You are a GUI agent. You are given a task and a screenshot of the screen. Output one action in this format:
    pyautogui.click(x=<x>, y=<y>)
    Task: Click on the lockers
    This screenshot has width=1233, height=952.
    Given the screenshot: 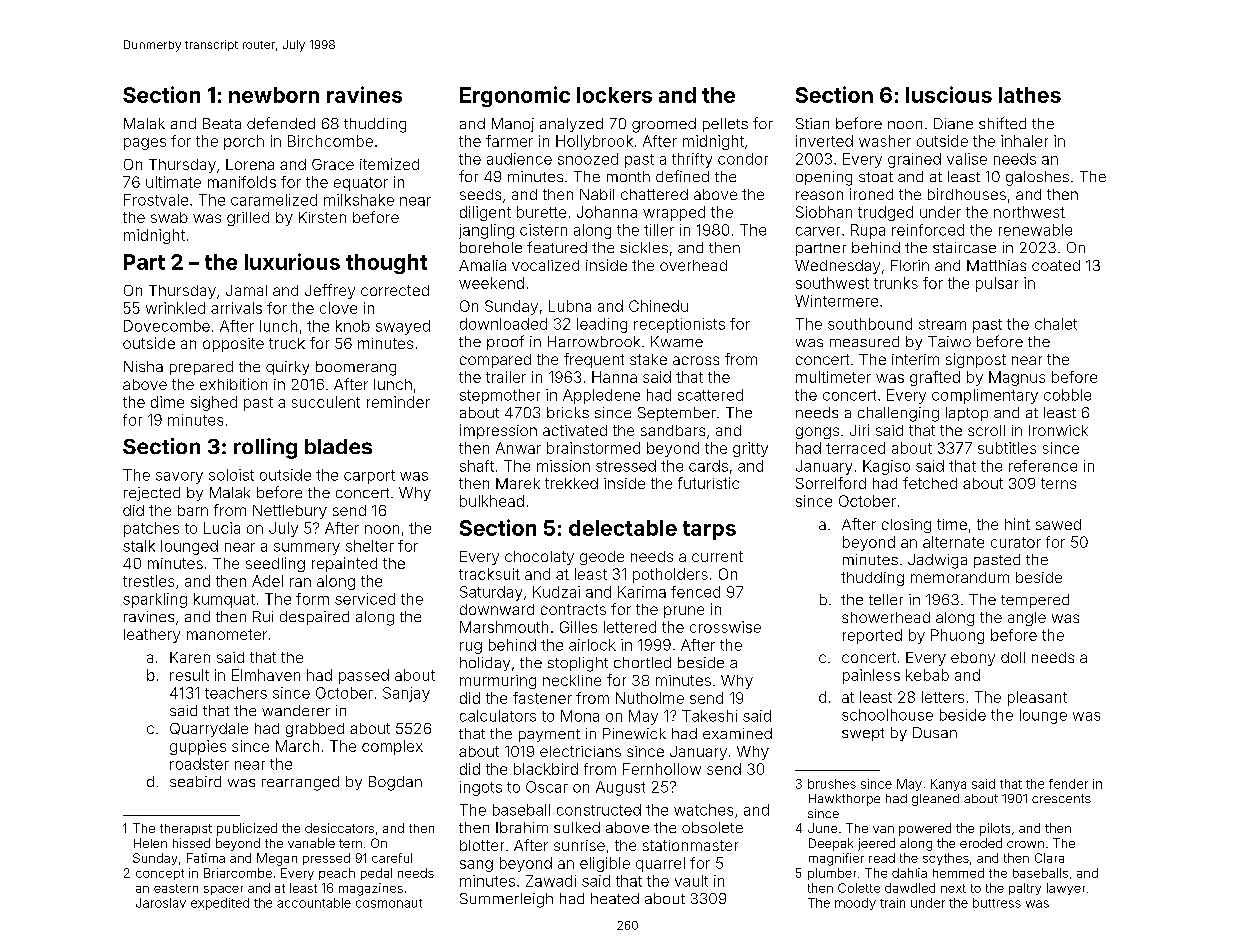 What is the action you would take?
    pyautogui.click(x=614, y=95)
